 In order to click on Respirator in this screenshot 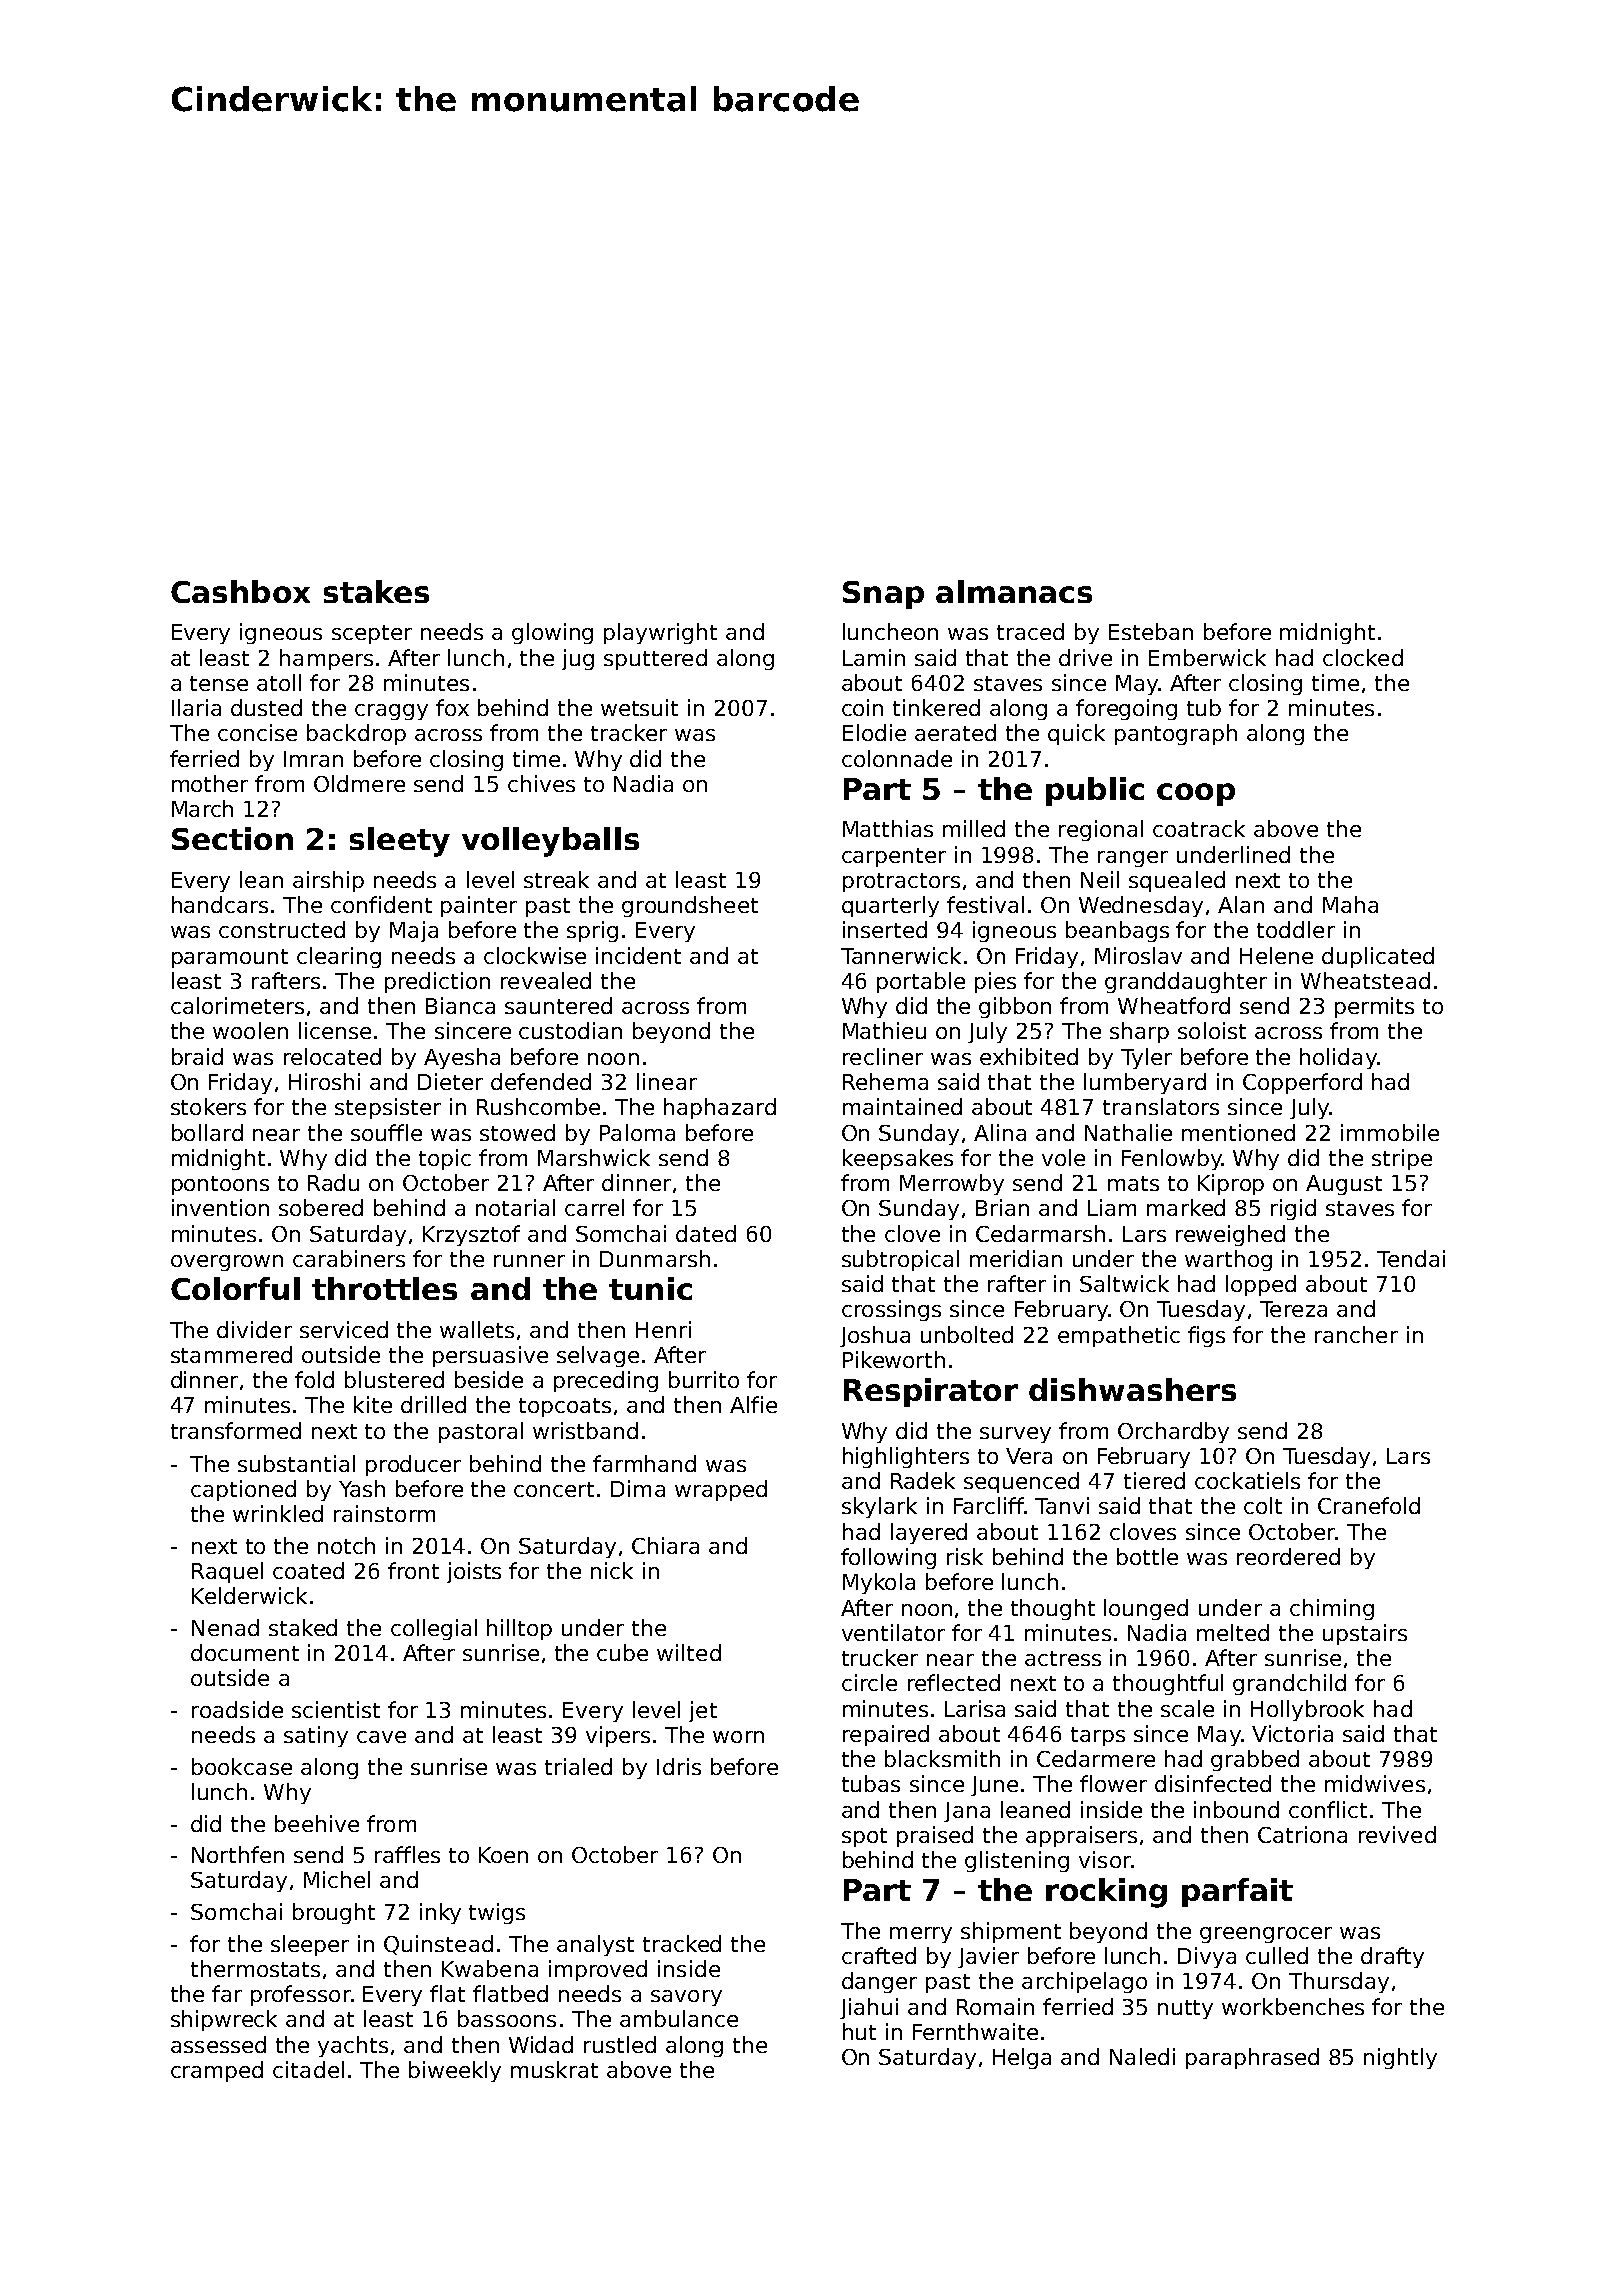, I will do `click(931, 1392)`.
